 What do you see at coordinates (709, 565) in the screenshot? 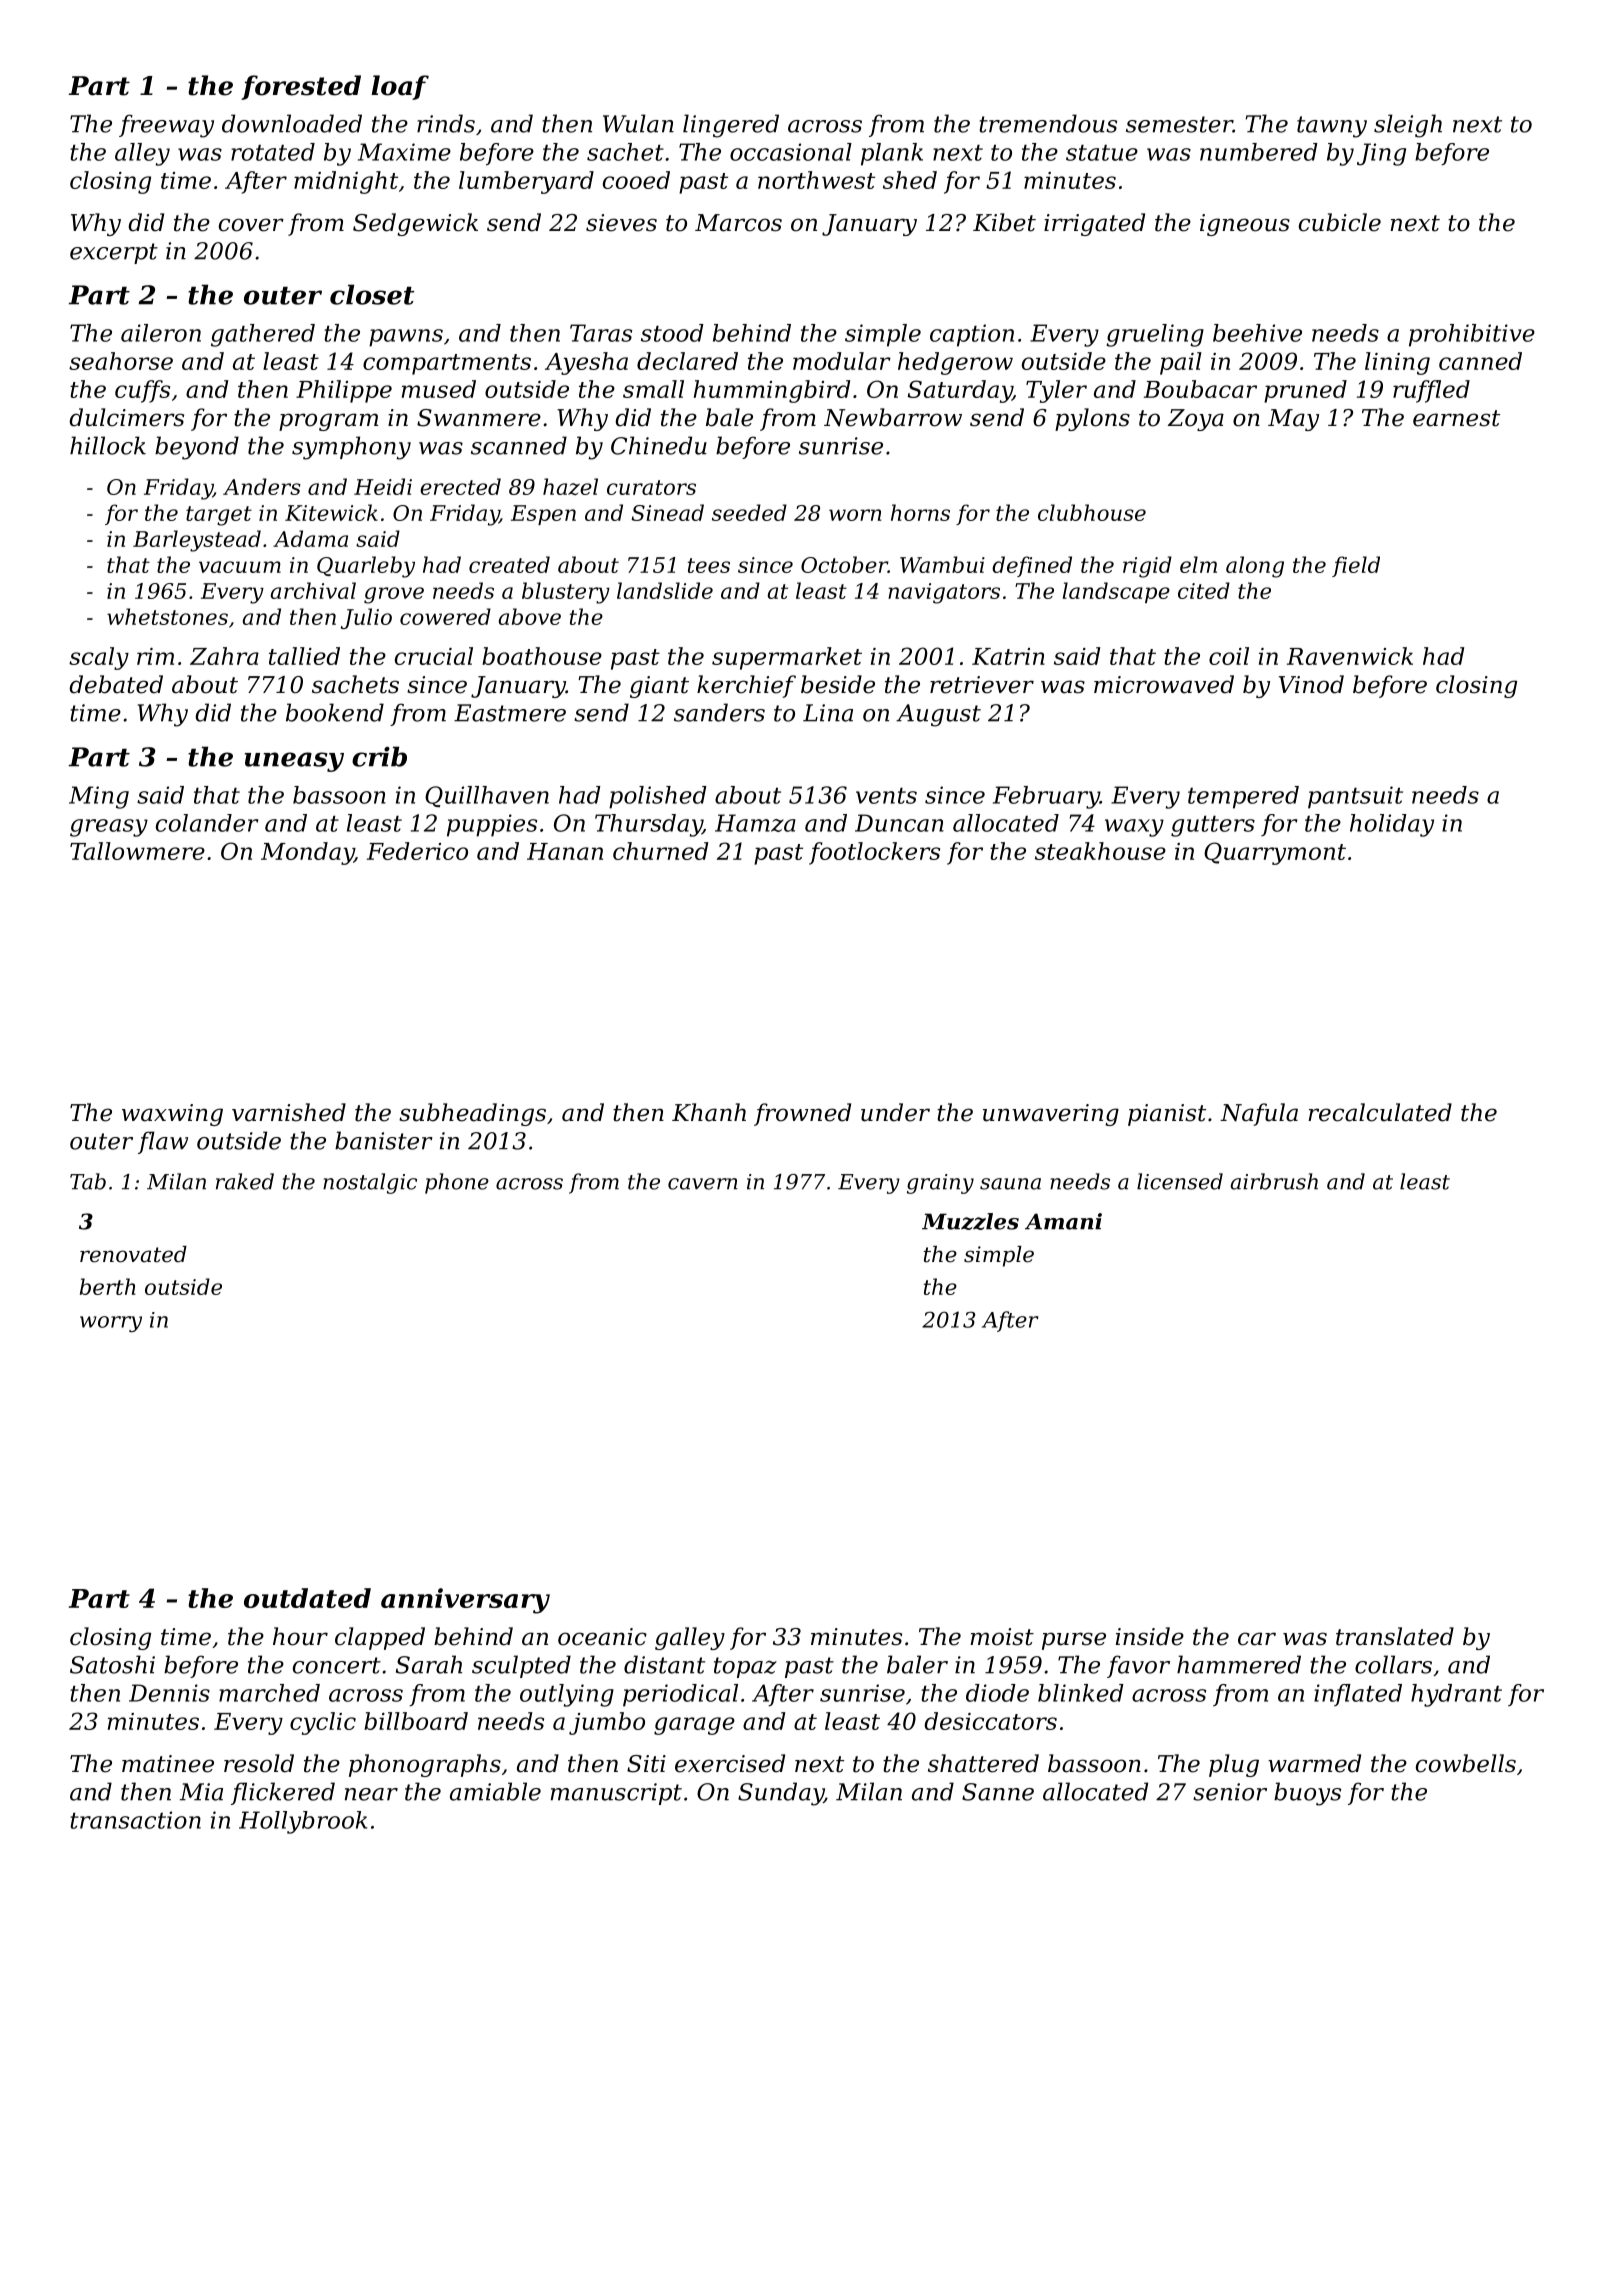
I see `tees` at bounding box center [709, 565].
